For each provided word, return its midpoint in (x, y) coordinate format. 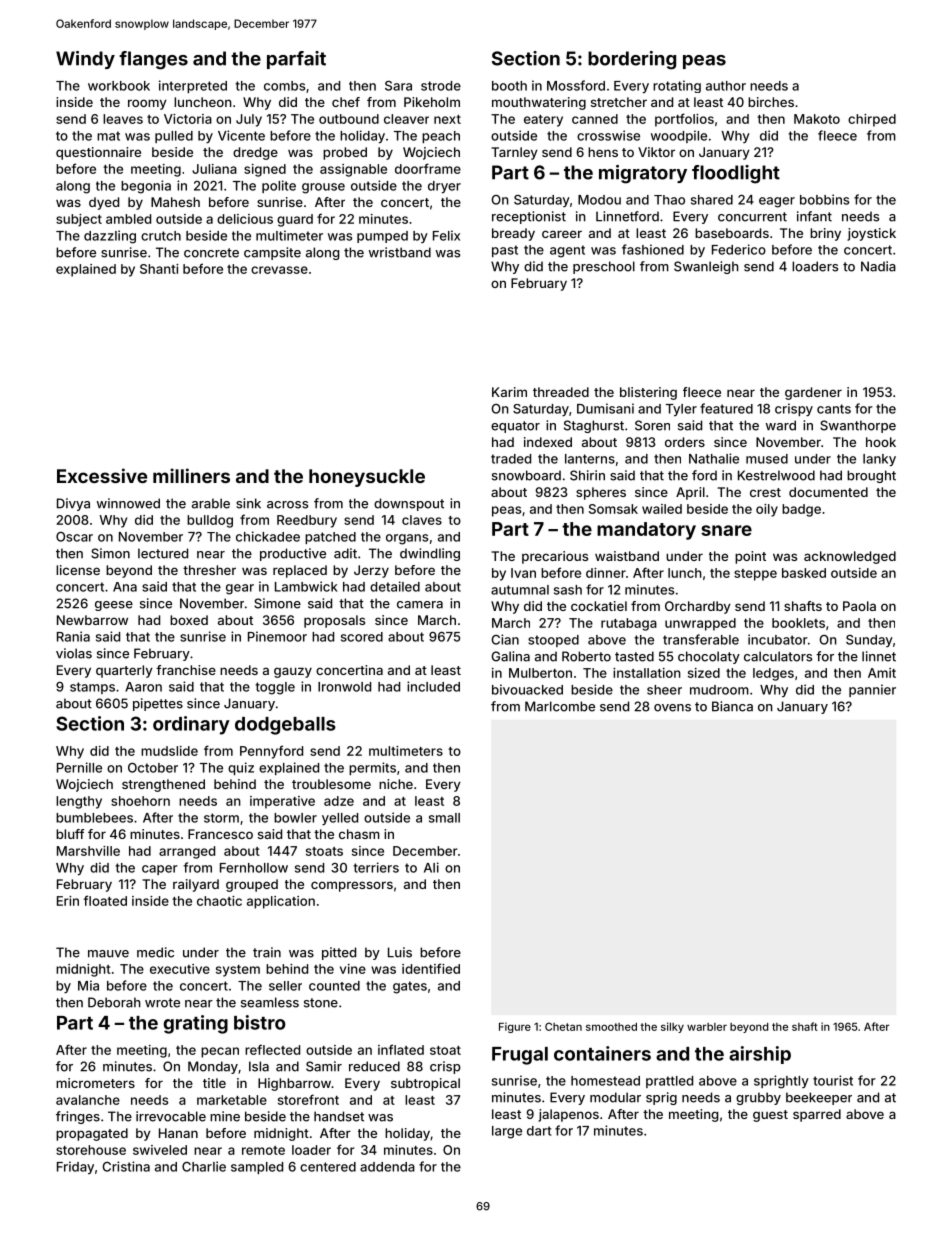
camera (420, 605)
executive (180, 969)
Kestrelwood (776, 475)
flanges (153, 60)
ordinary (191, 725)
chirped (872, 120)
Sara (398, 86)
